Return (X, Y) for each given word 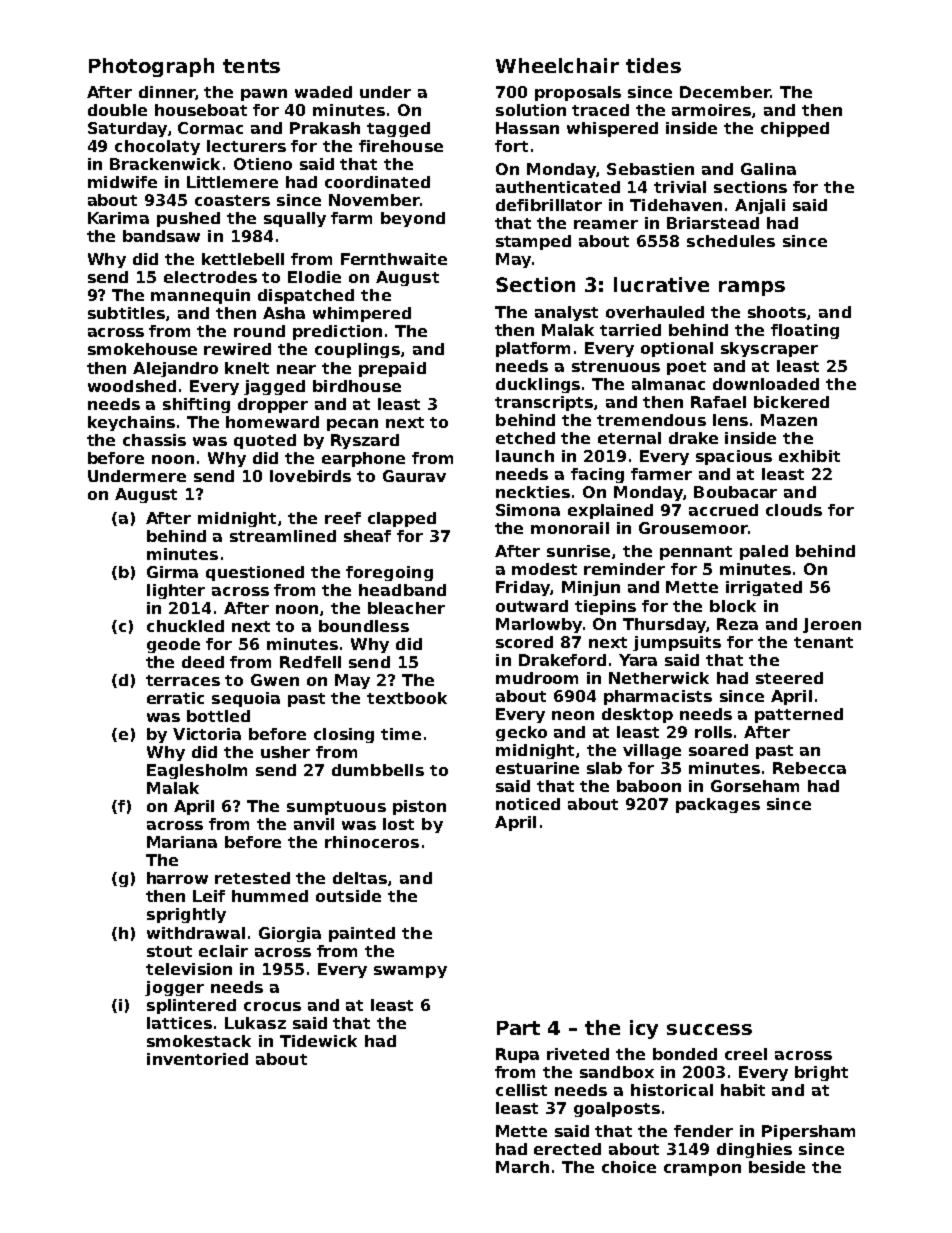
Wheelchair (557, 65)
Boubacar (735, 492)
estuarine (537, 768)
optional (677, 349)
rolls (713, 732)
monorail (570, 528)
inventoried (197, 1059)
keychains (131, 423)
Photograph (151, 67)
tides (653, 65)
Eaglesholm (197, 771)
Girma (172, 572)
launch (525, 456)
